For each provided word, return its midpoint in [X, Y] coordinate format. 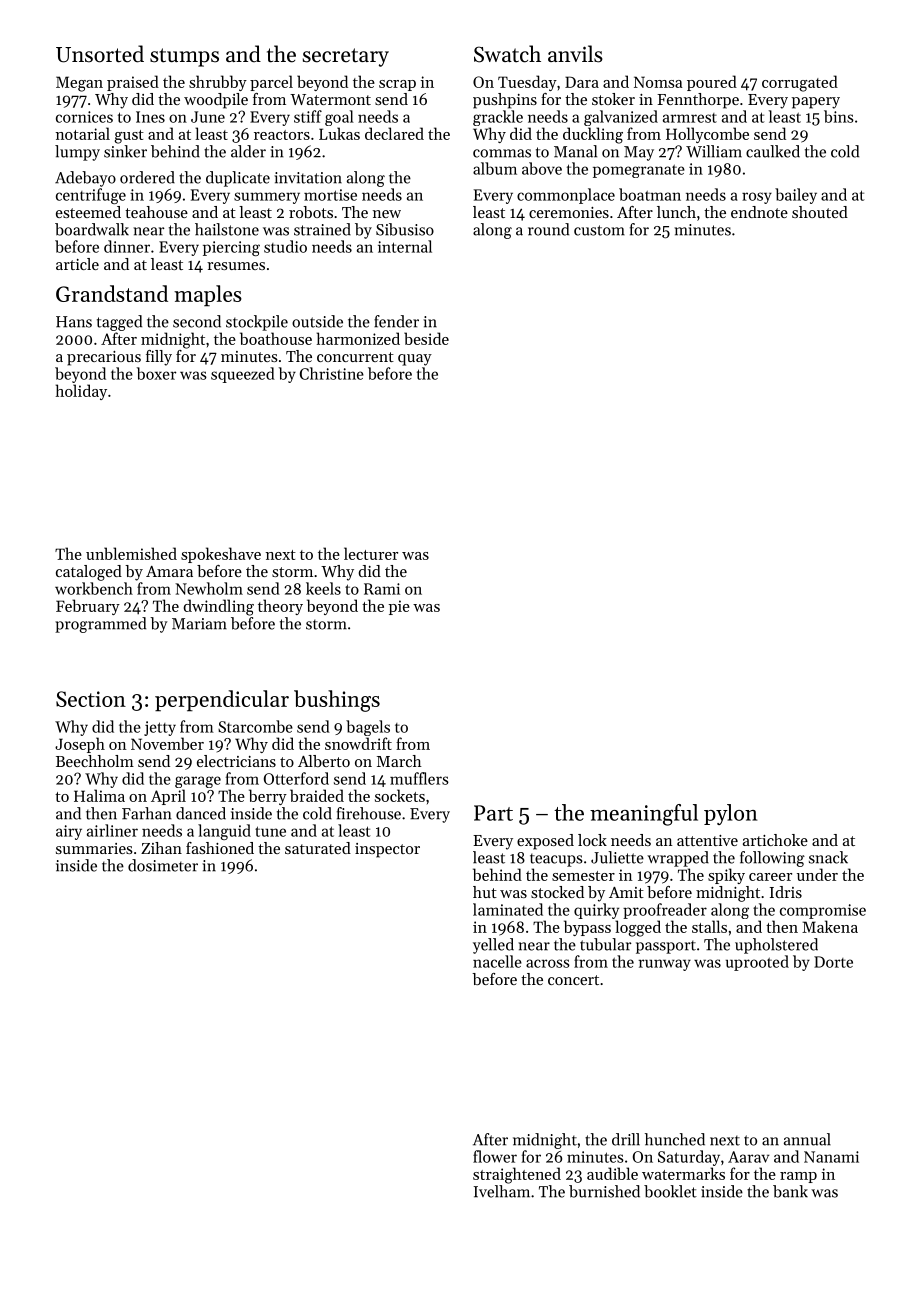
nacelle [497, 961]
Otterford [296, 778]
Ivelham [502, 1191]
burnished [604, 1191]
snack [828, 857]
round [548, 229]
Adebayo [85, 179]
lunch [676, 212]
